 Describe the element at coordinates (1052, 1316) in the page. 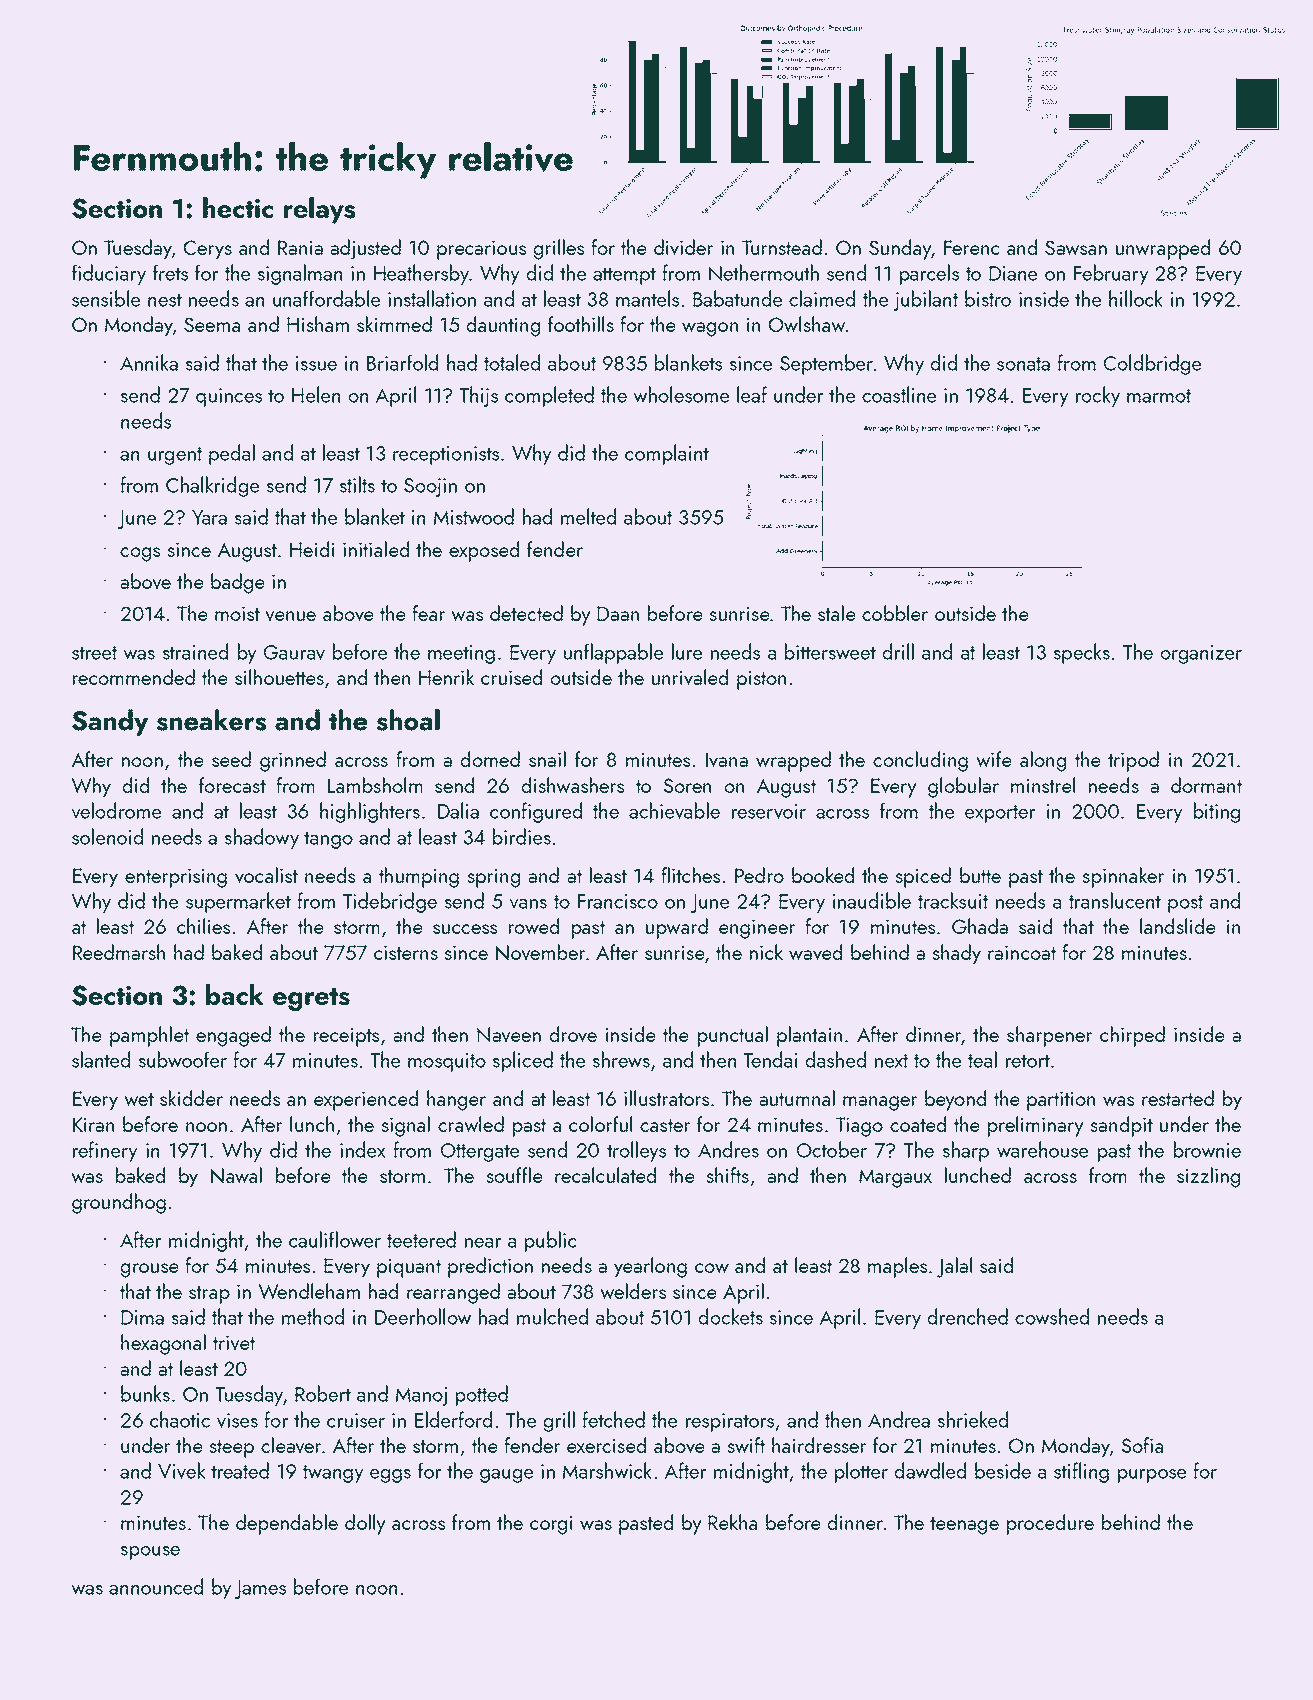

I see `cowshed` at that location.
